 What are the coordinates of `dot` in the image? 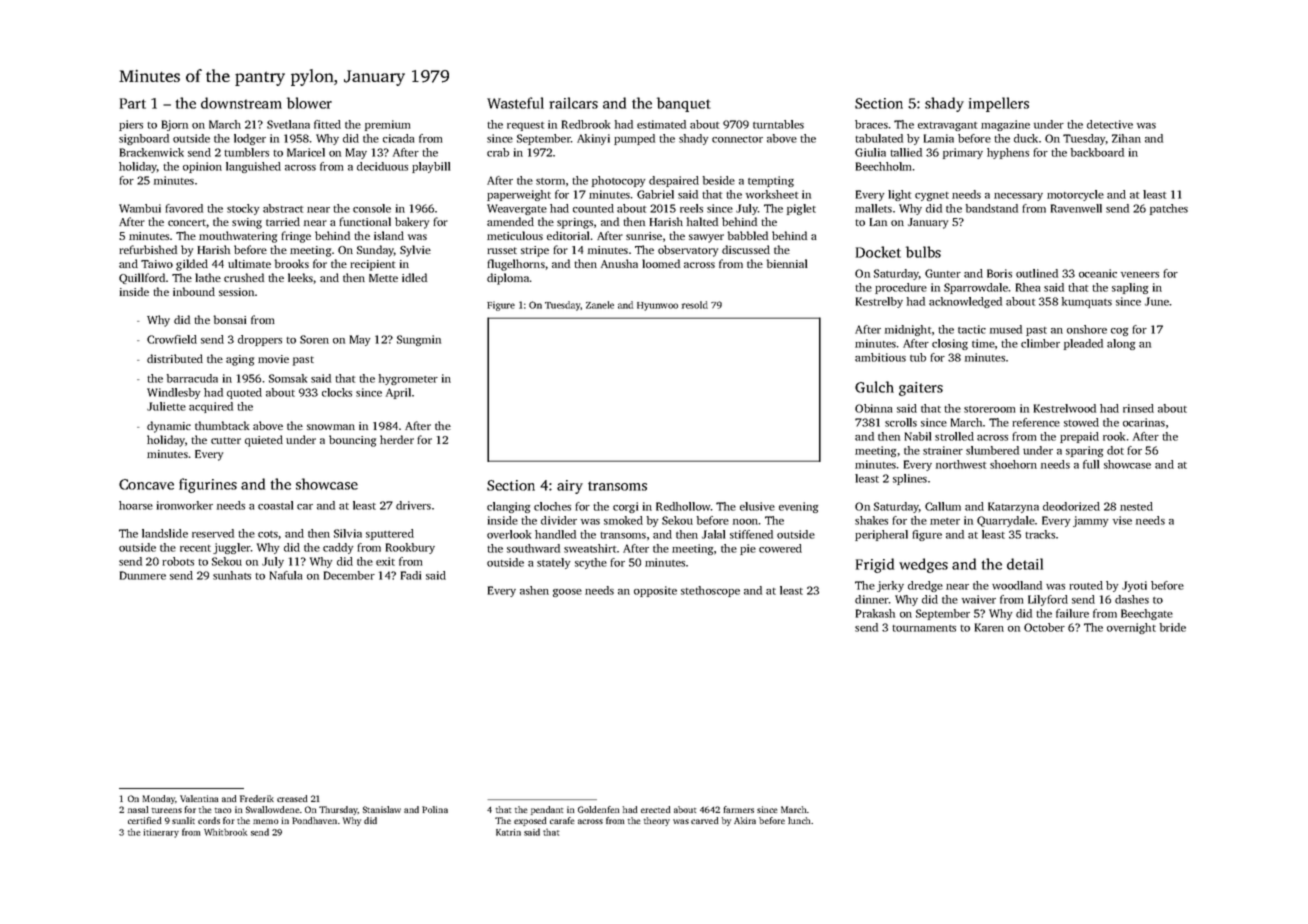 It's located at (1115, 450).
